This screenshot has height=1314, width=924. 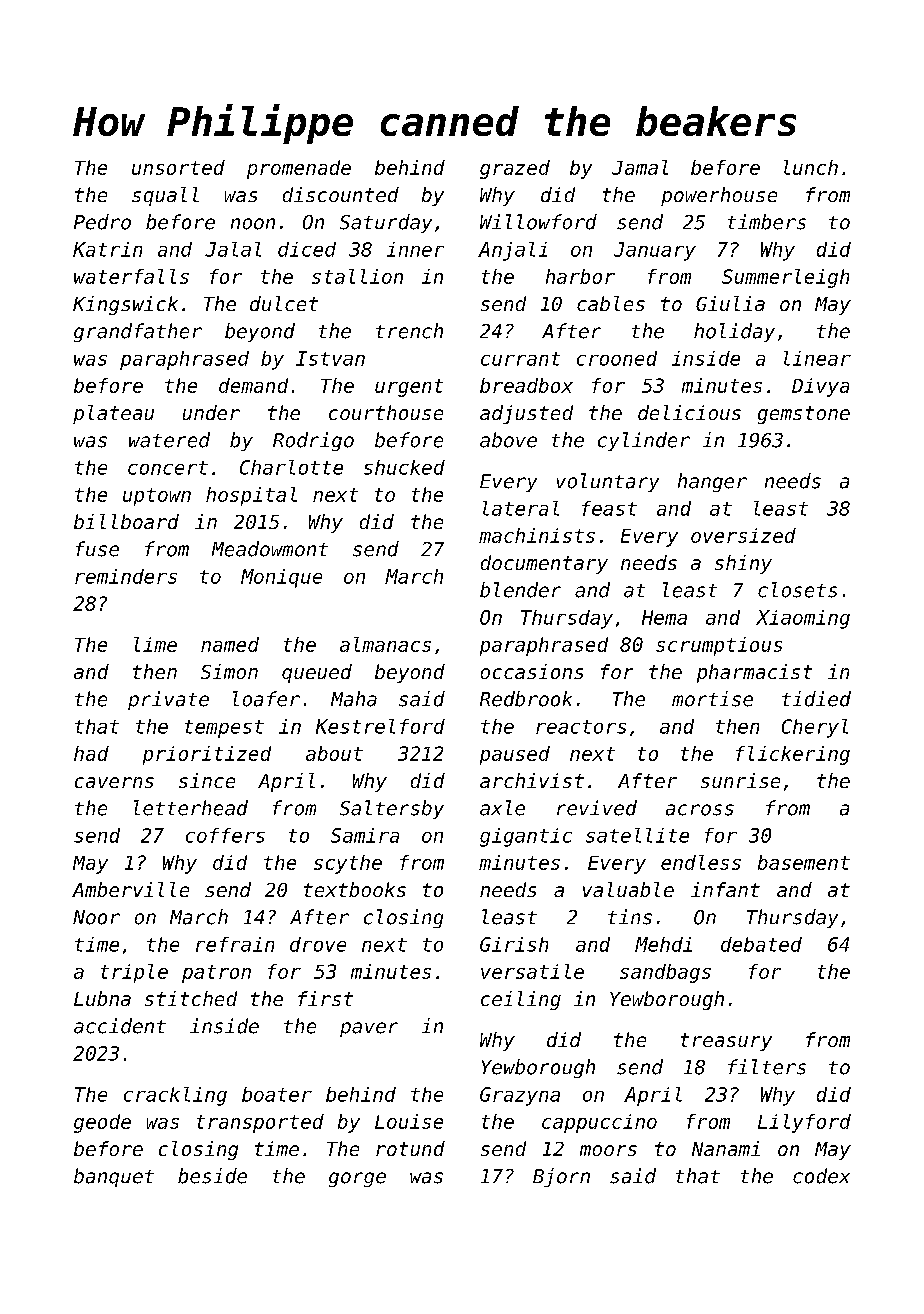 I want to click on hospital, so click(x=251, y=496).
